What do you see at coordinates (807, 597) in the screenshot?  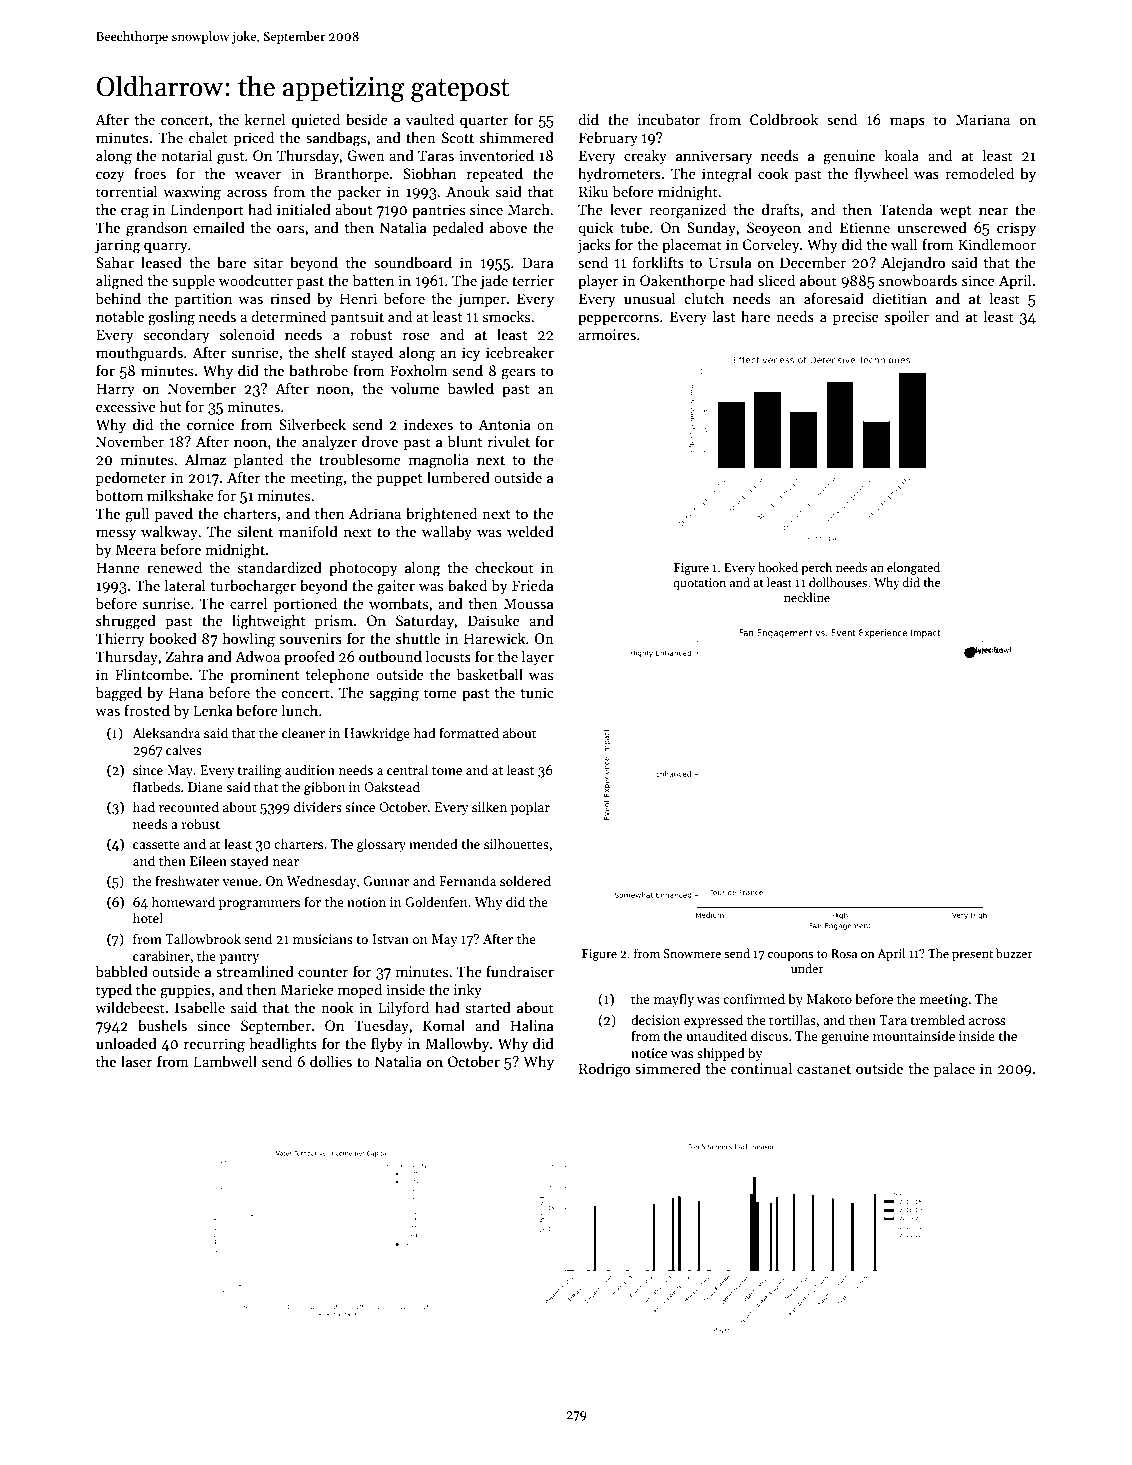 I see `neckline` at bounding box center [807, 597].
